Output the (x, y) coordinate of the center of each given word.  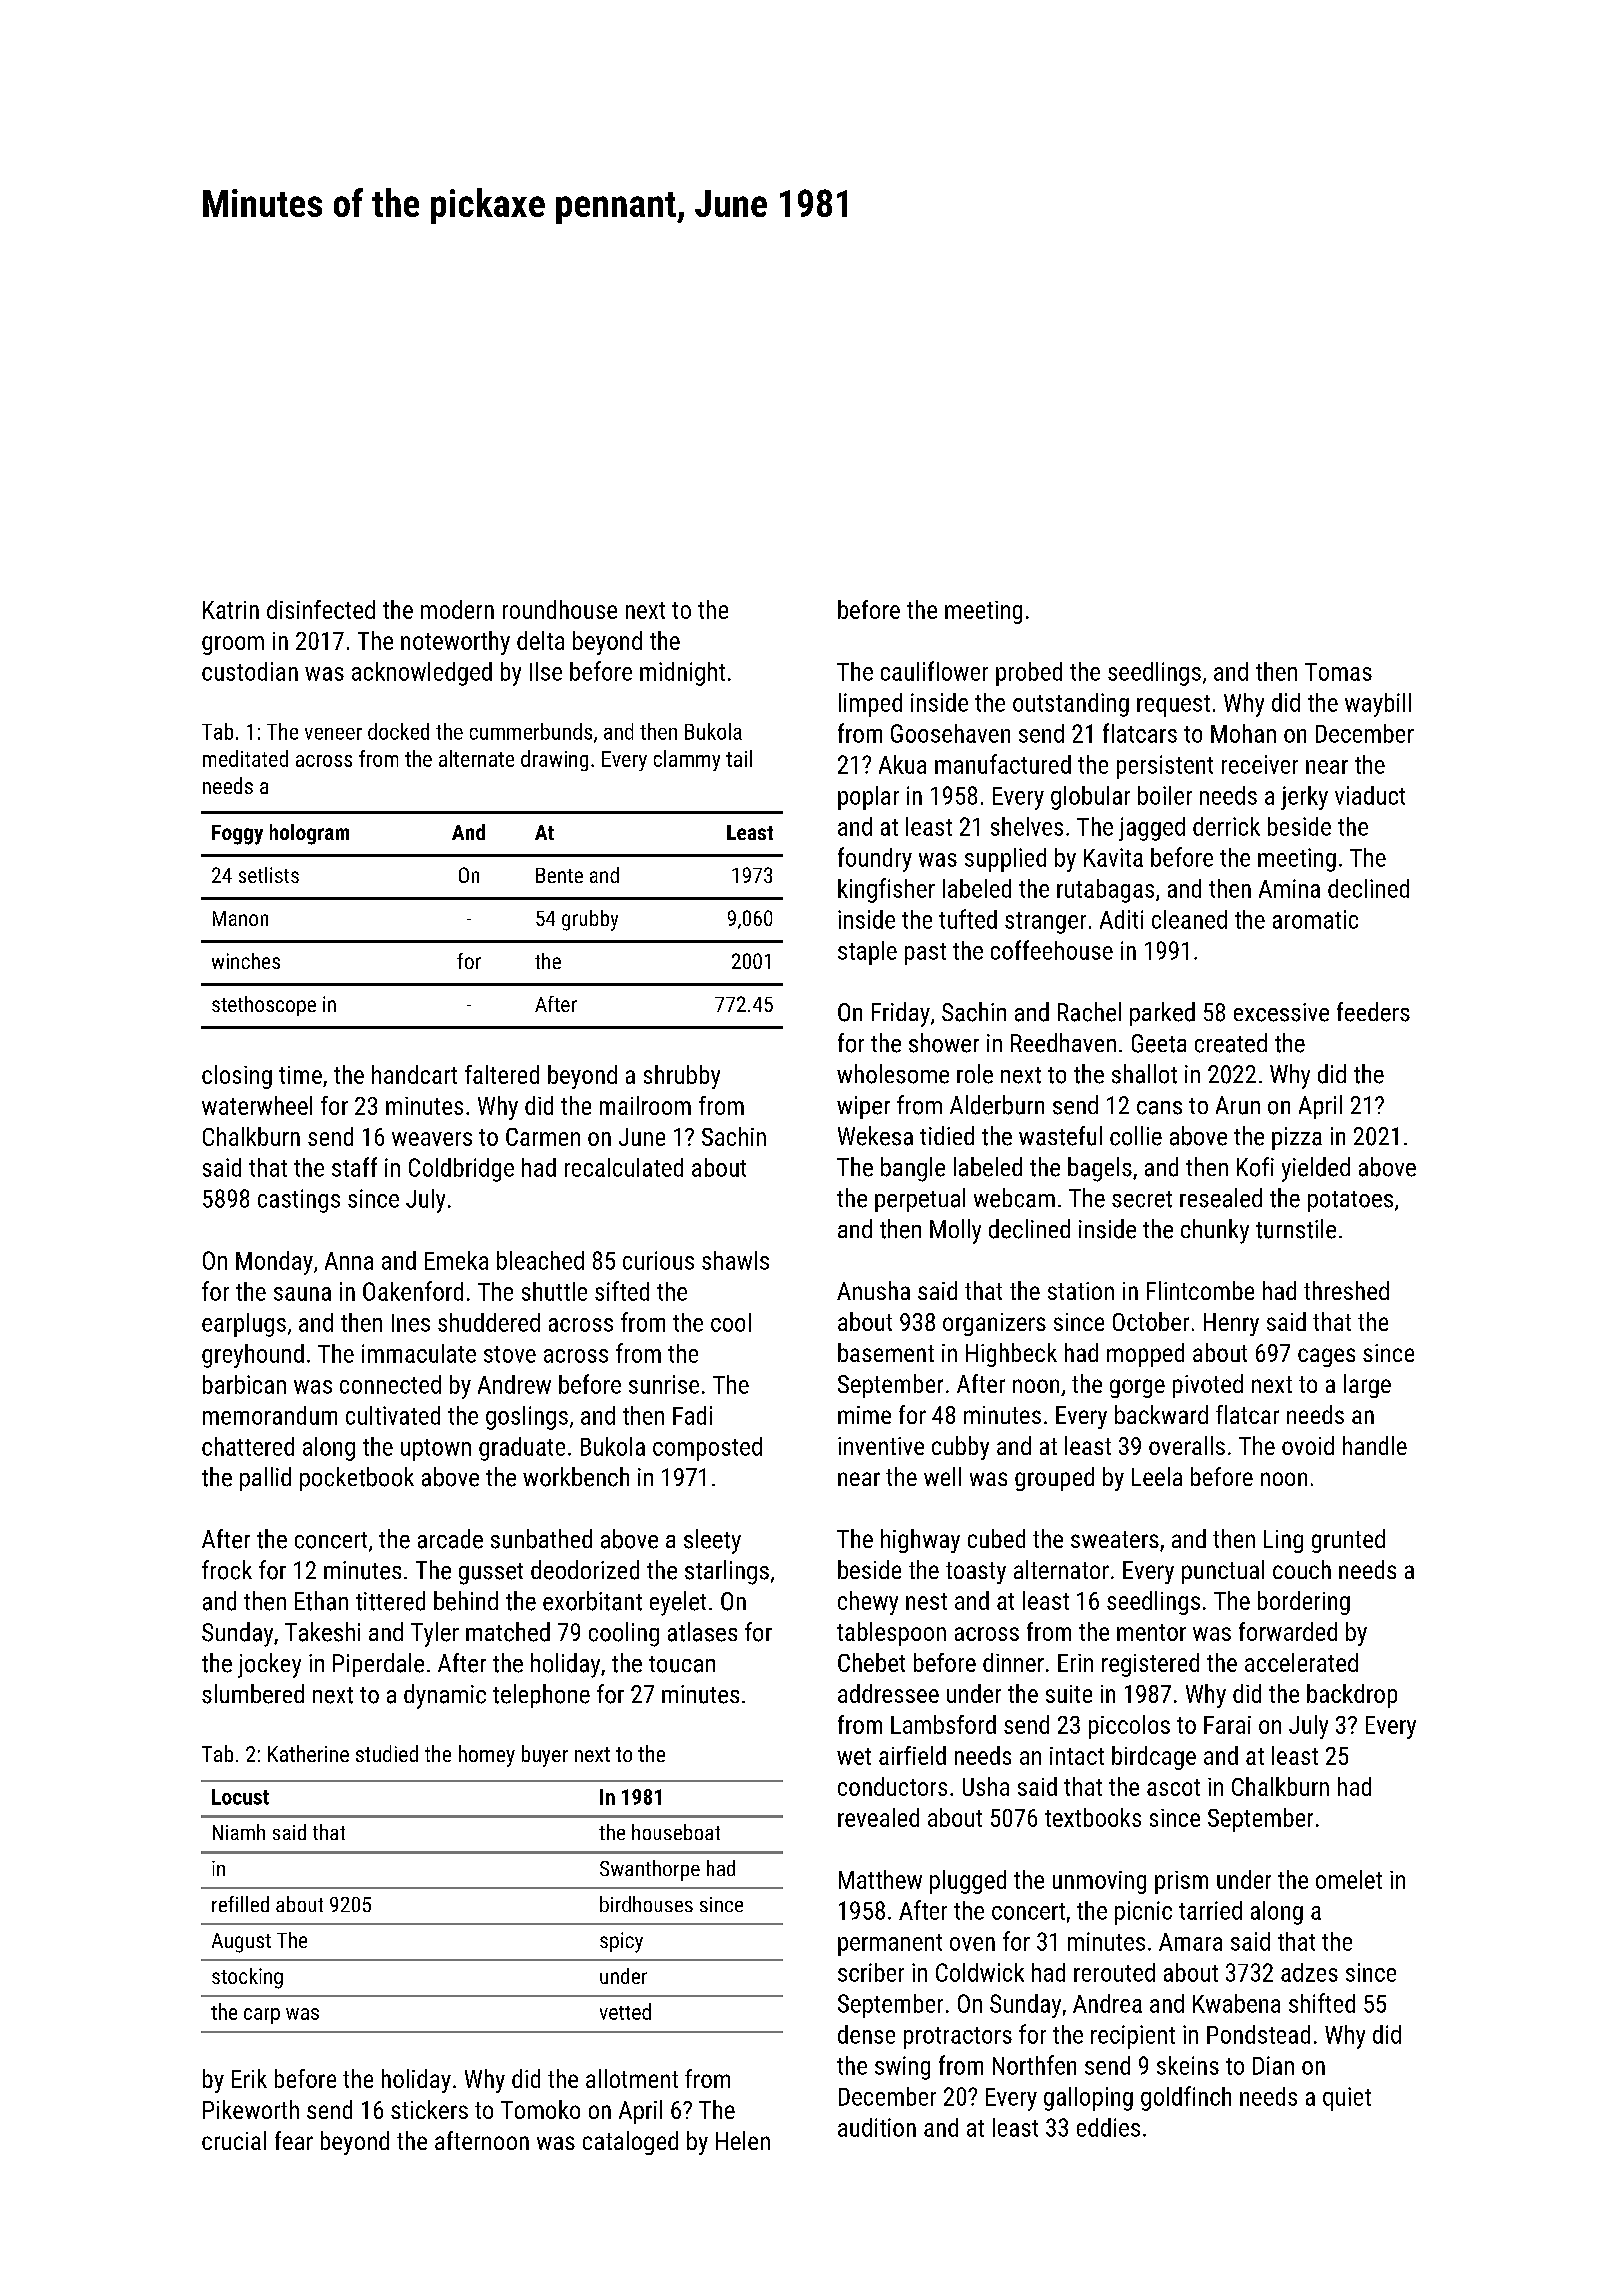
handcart (414, 1074)
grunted (1348, 1541)
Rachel (1089, 1012)
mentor (1151, 1632)
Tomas (1338, 672)
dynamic (445, 1696)
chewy (868, 1603)
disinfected (321, 609)
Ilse (546, 671)
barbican (244, 1384)
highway (920, 1541)
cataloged (630, 2143)
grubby (590, 920)
